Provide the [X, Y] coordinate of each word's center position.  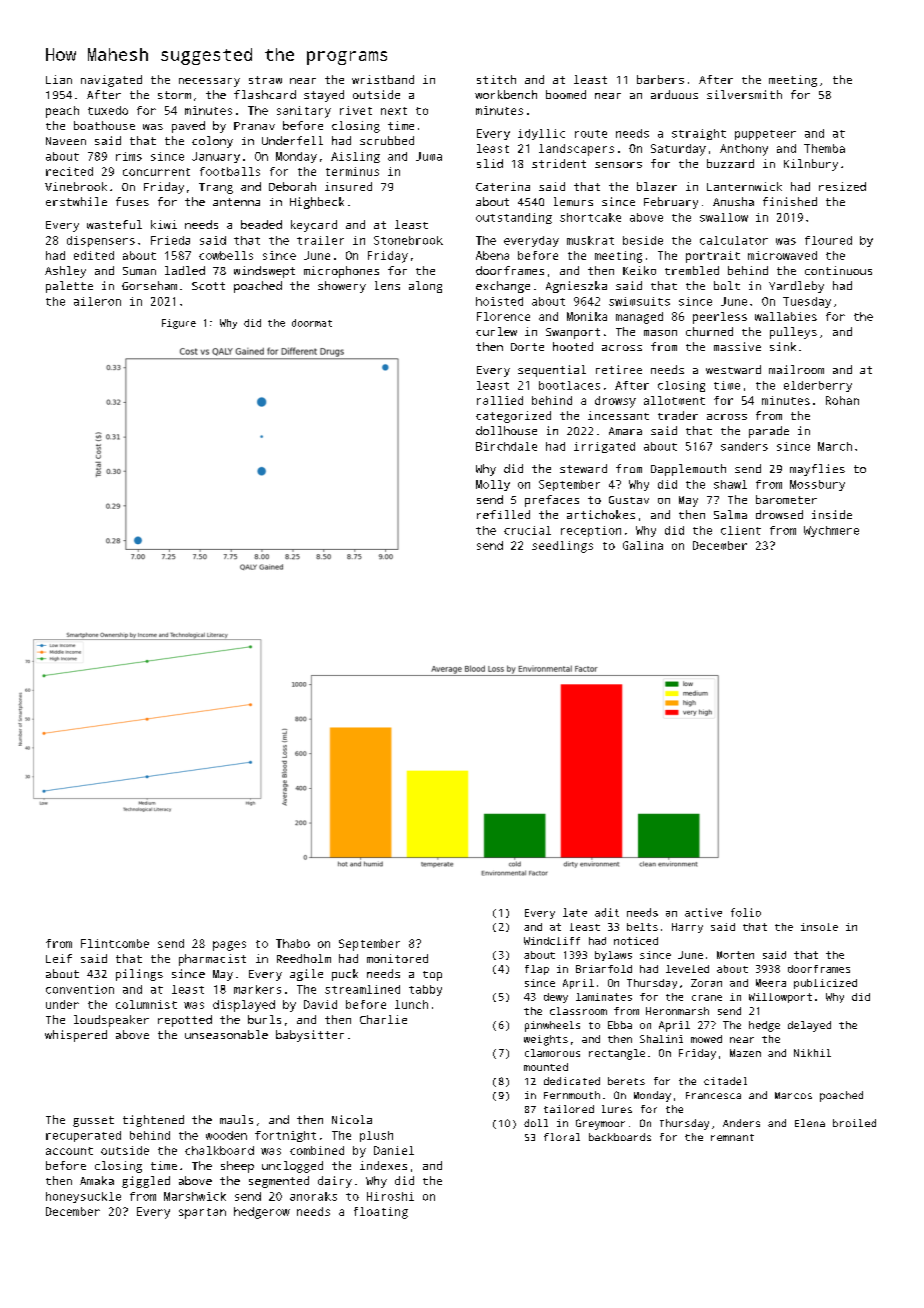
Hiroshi [390, 1196]
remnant [732, 1137]
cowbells [226, 255]
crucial [527, 530]
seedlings [562, 547]
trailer [320, 240]
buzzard [730, 163]
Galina [643, 545]
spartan [202, 1213]
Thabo [293, 943]
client [741, 530]
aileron [97, 301]
